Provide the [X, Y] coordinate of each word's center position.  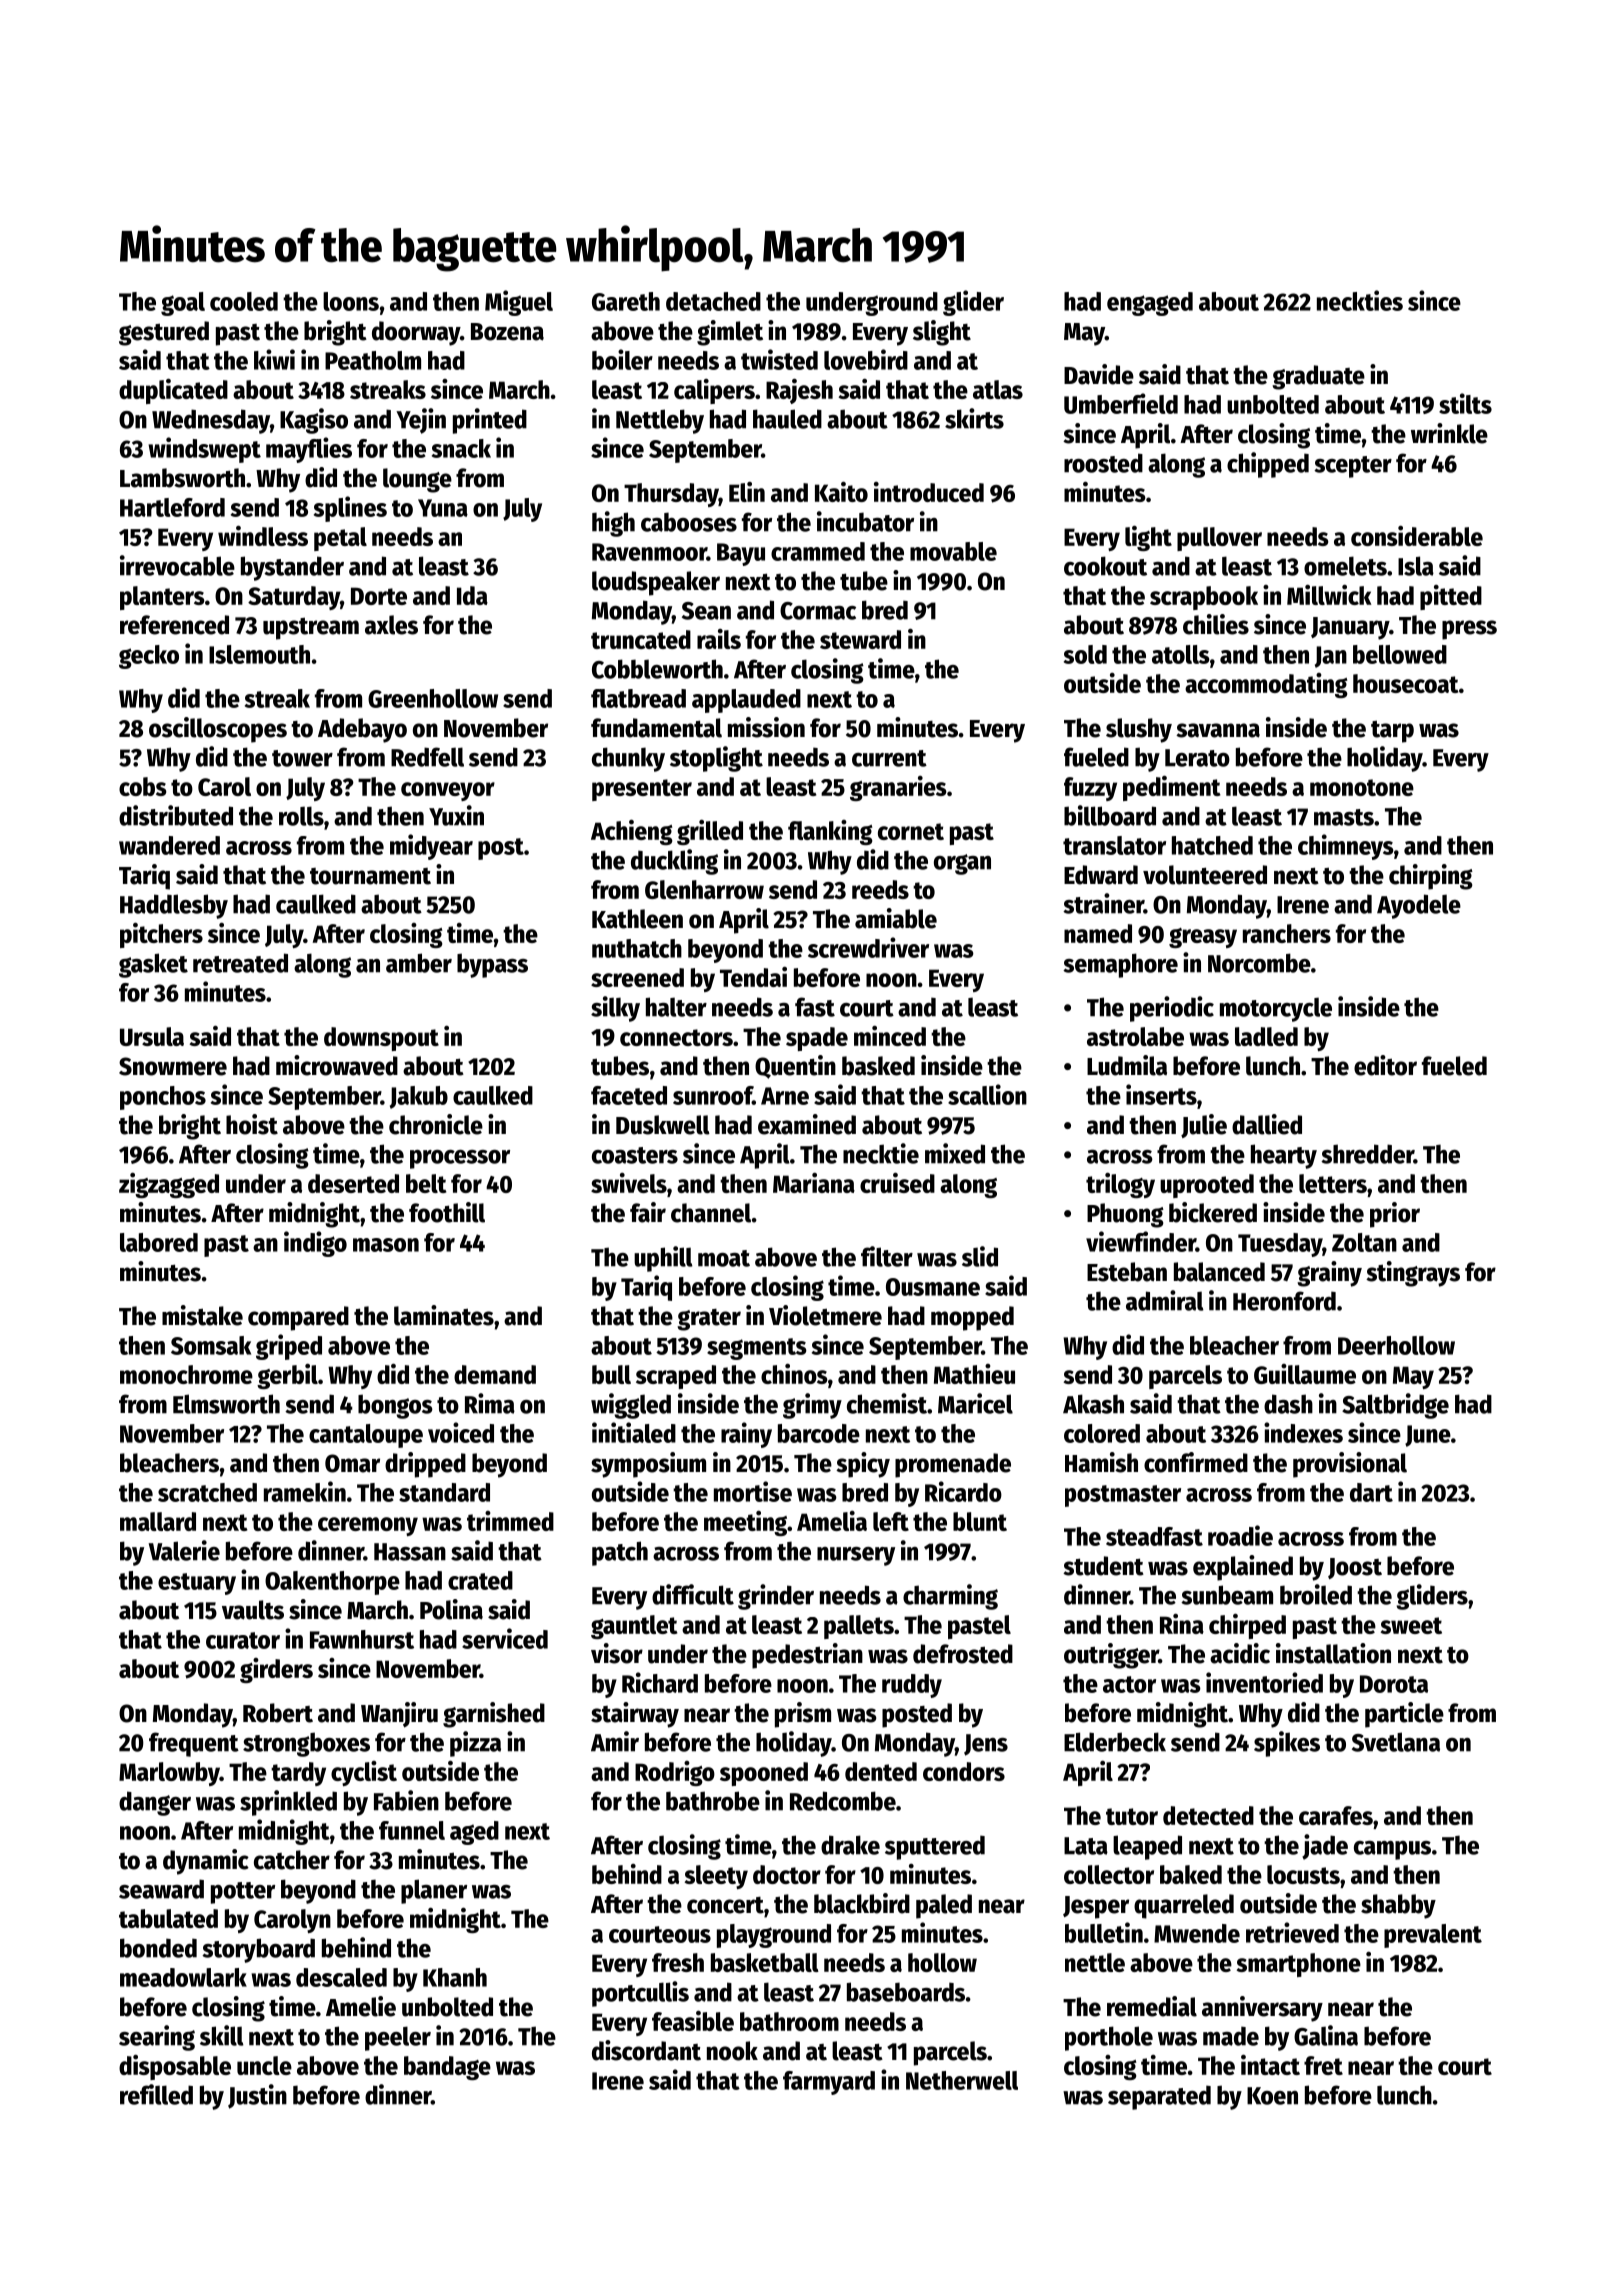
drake [850, 1845]
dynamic [206, 1862]
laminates [444, 1315]
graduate [1318, 377]
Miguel [519, 303]
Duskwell [663, 1125]
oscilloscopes [218, 730]
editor [1385, 1065]
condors [964, 1771]
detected [1208, 1815]
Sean [706, 611]
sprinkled [288, 1803]
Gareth [626, 301]
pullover [1219, 539]
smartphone [1299, 1965]
